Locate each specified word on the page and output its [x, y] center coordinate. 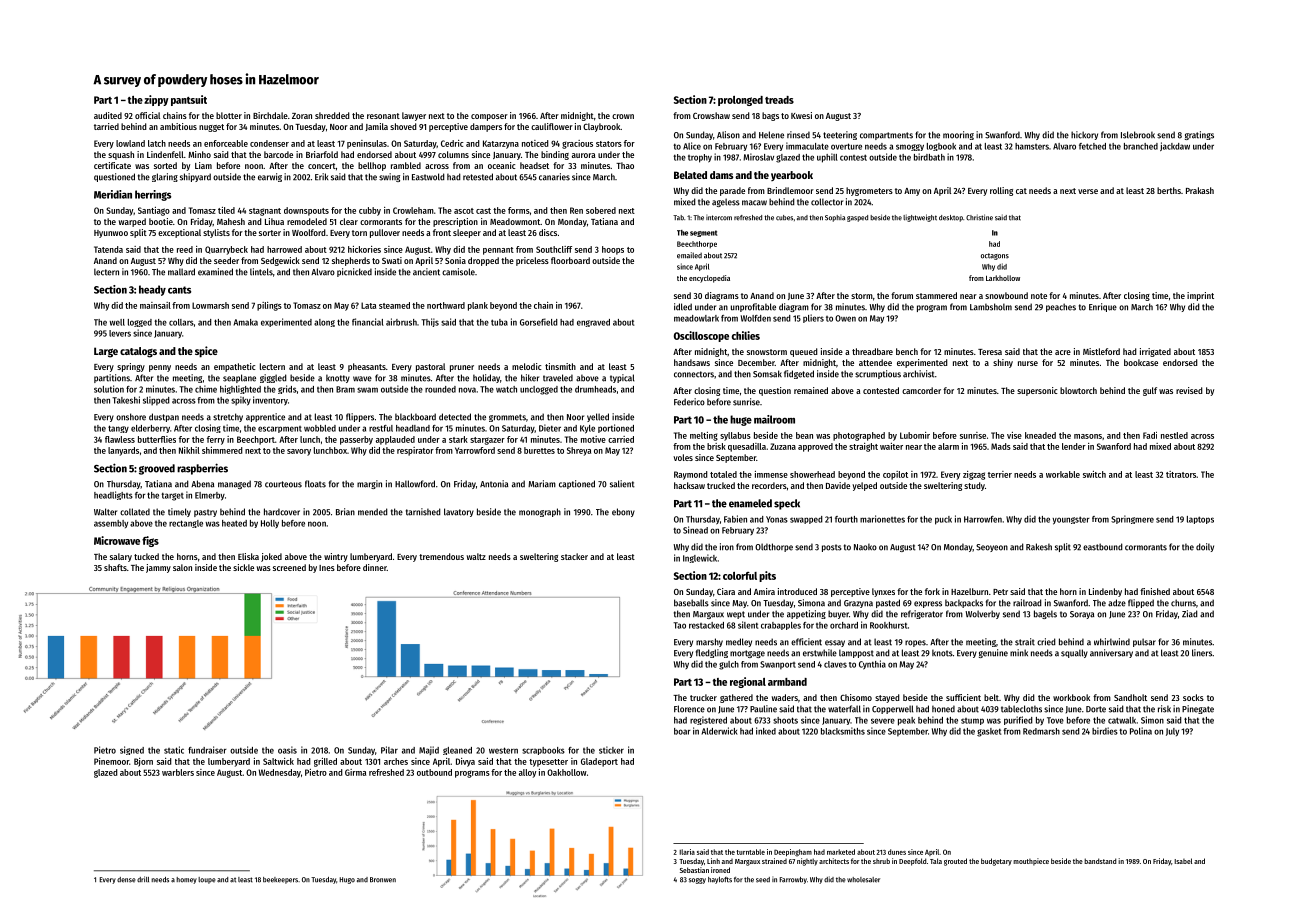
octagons [995, 256]
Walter [105, 512]
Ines [327, 568]
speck [787, 504]
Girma [355, 772]
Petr [1000, 592]
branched [1141, 146]
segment [703, 233]
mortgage [747, 654]
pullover [385, 233]
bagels [1045, 614]
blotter [229, 115]
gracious [577, 144]
